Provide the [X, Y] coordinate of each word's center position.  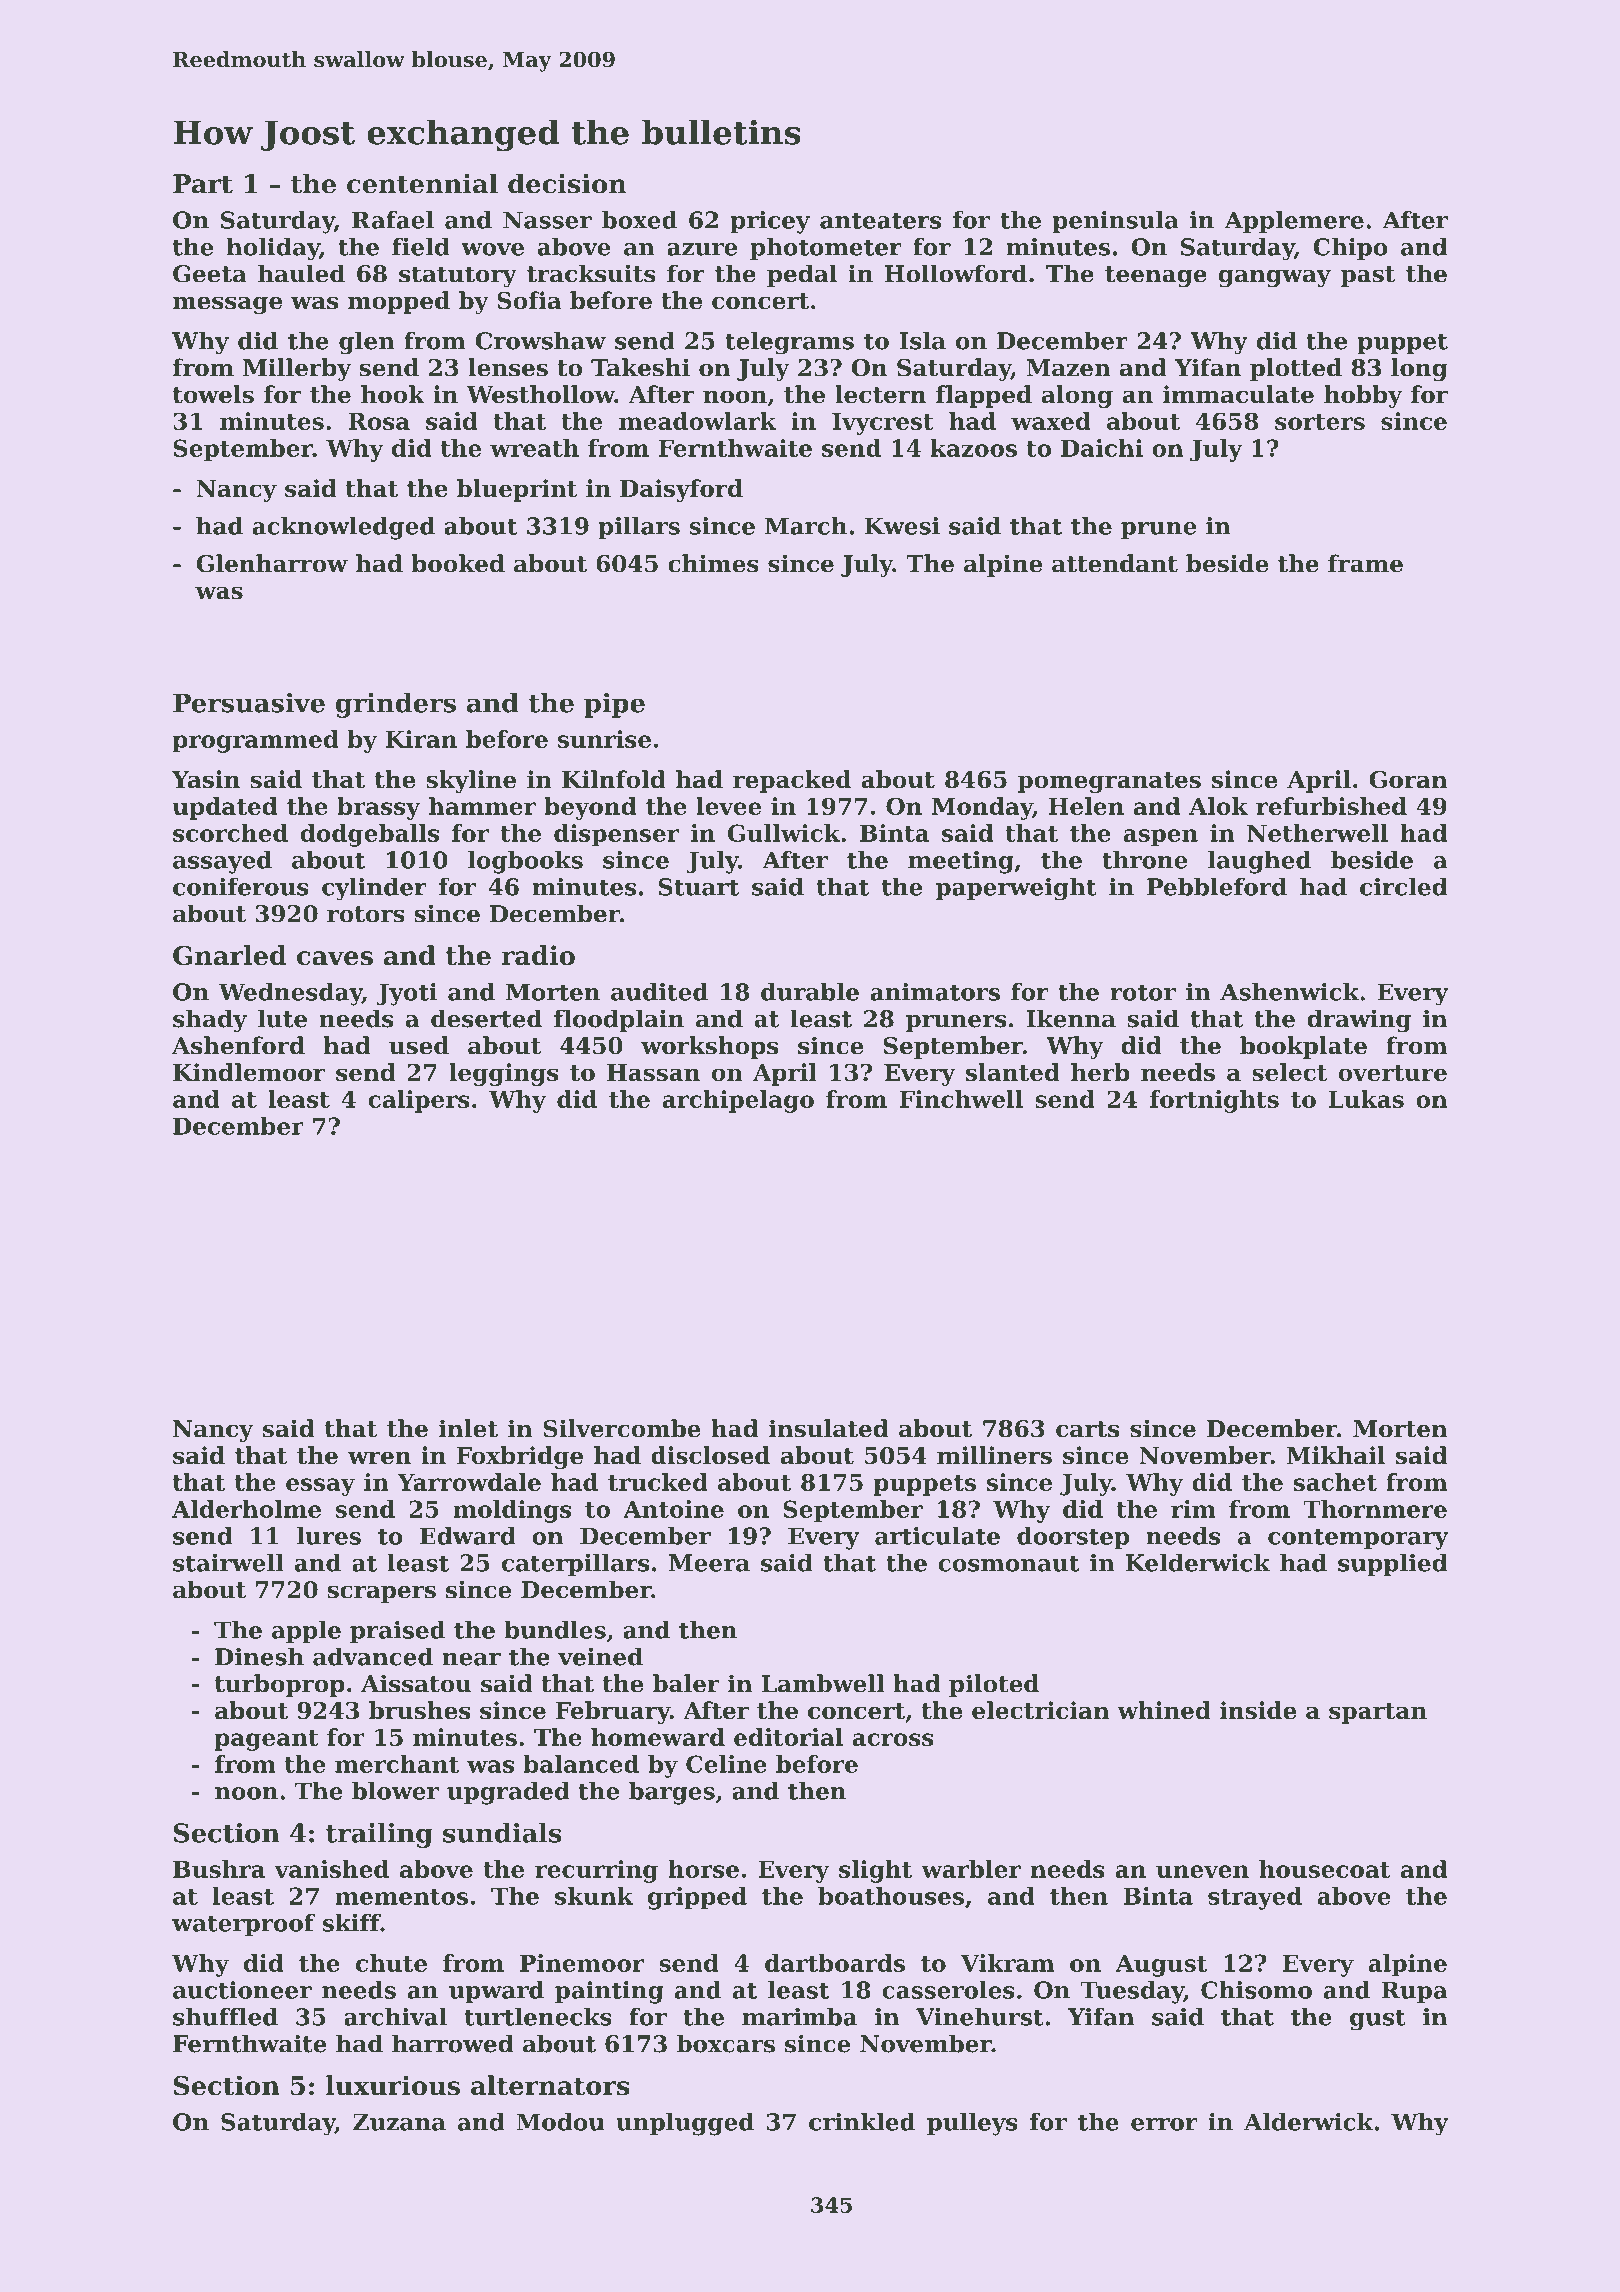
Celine [726, 1764]
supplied [1393, 1564]
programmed [256, 741]
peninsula [1115, 222]
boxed [639, 220]
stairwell [228, 1562]
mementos [401, 1897]
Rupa [1414, 1992]
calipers [419, 1101]
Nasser [547, 220]
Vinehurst [980, 2016]
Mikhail [1336, 1455]
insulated [829, 1428]
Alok [1218, 806]
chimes [713, 563]
